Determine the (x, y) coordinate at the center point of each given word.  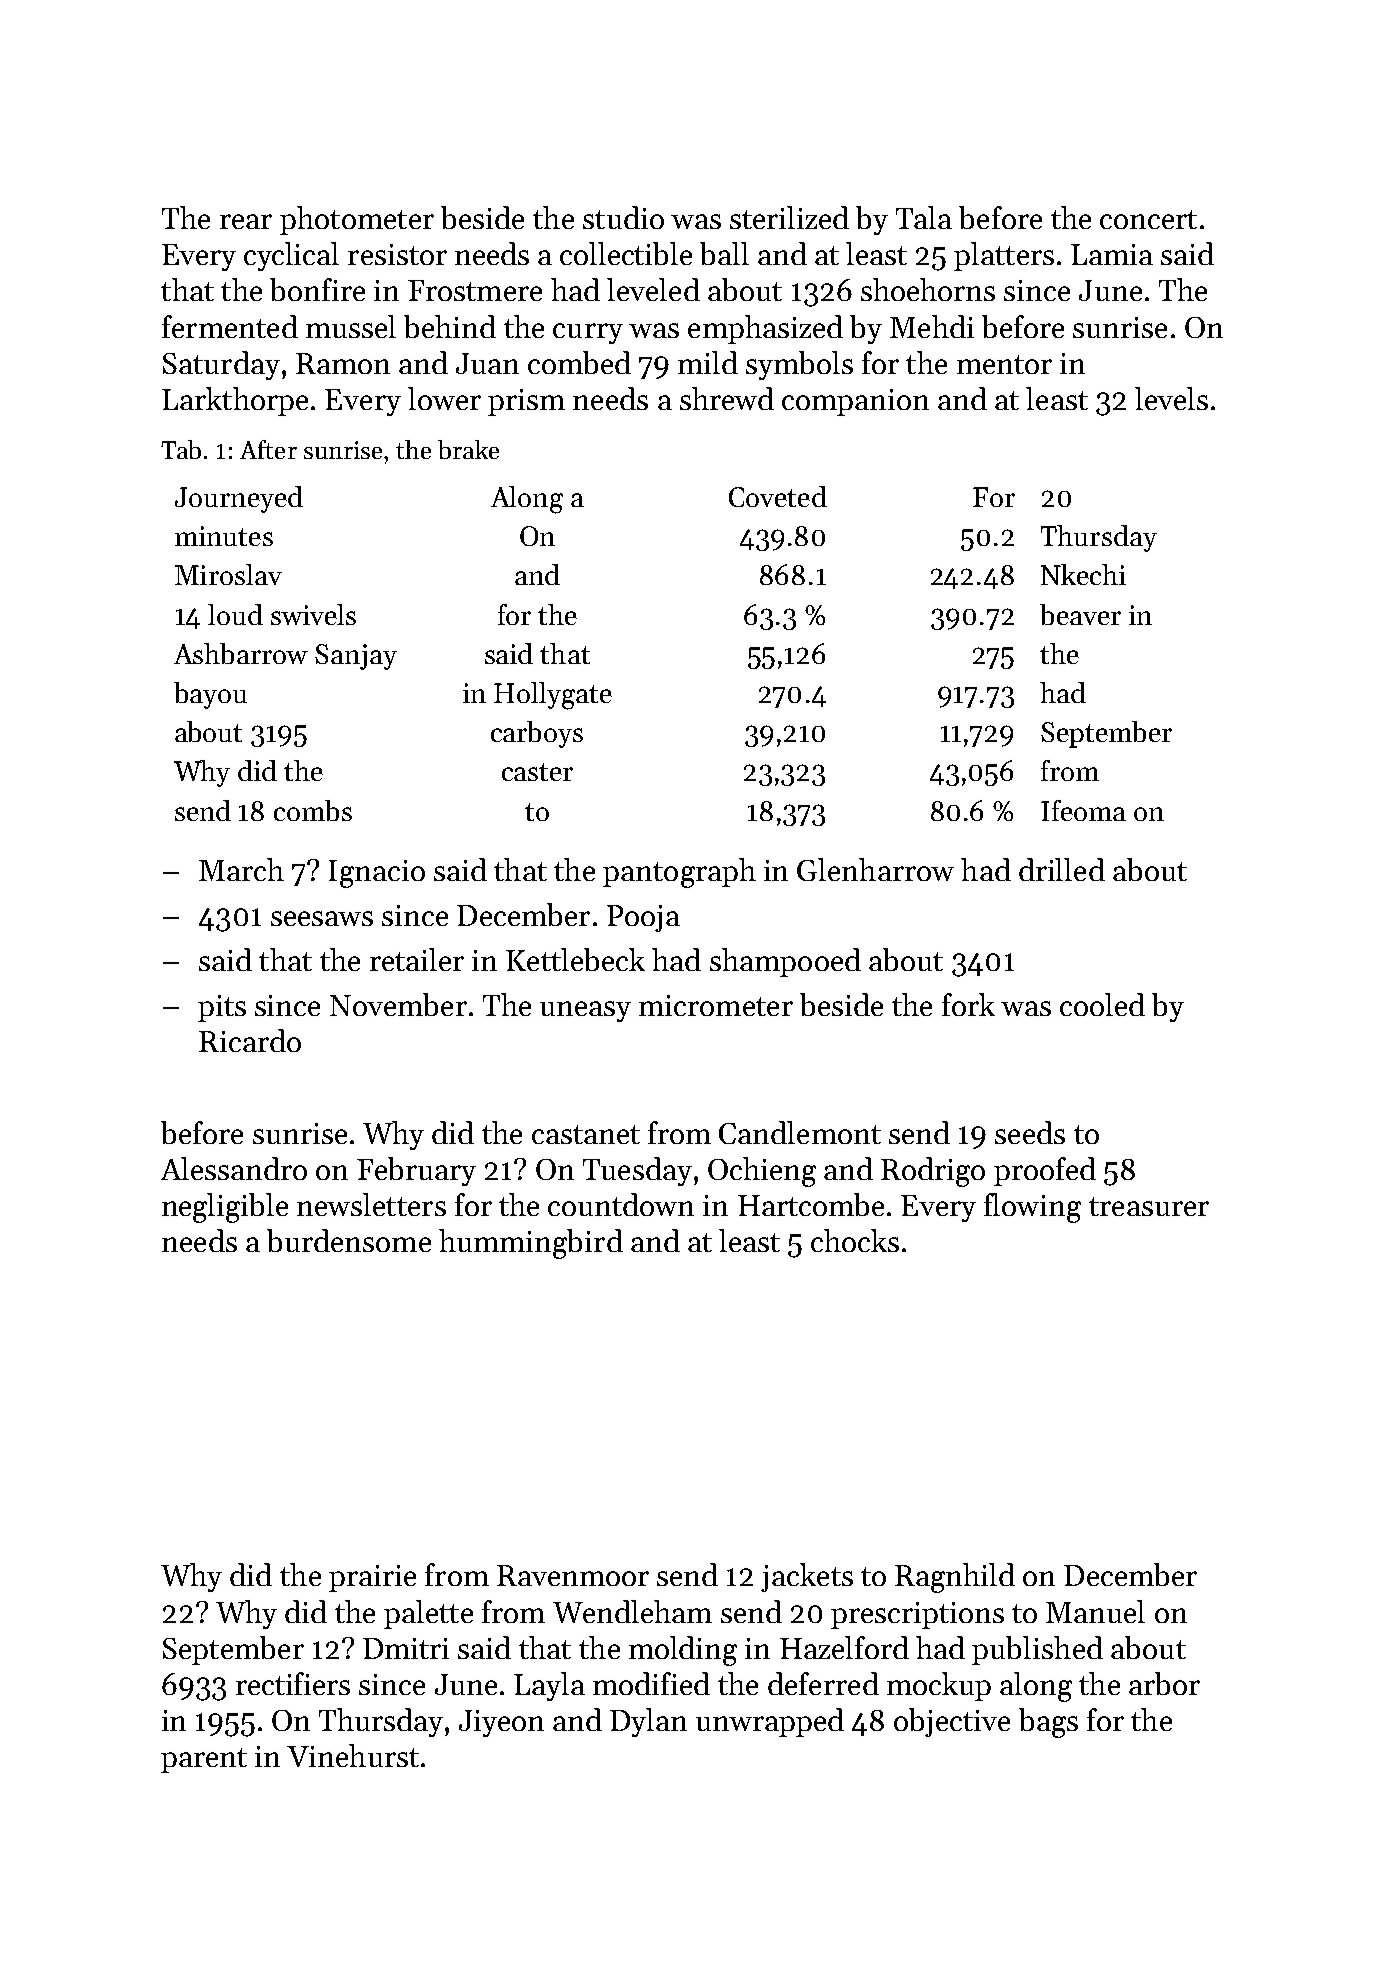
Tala (924, 217)
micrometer (716, 1005)
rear (246, 221)
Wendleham (632, 1611)
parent (204, 1760)
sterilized (789, 217)
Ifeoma (1083, 810)
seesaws (322, 918)
